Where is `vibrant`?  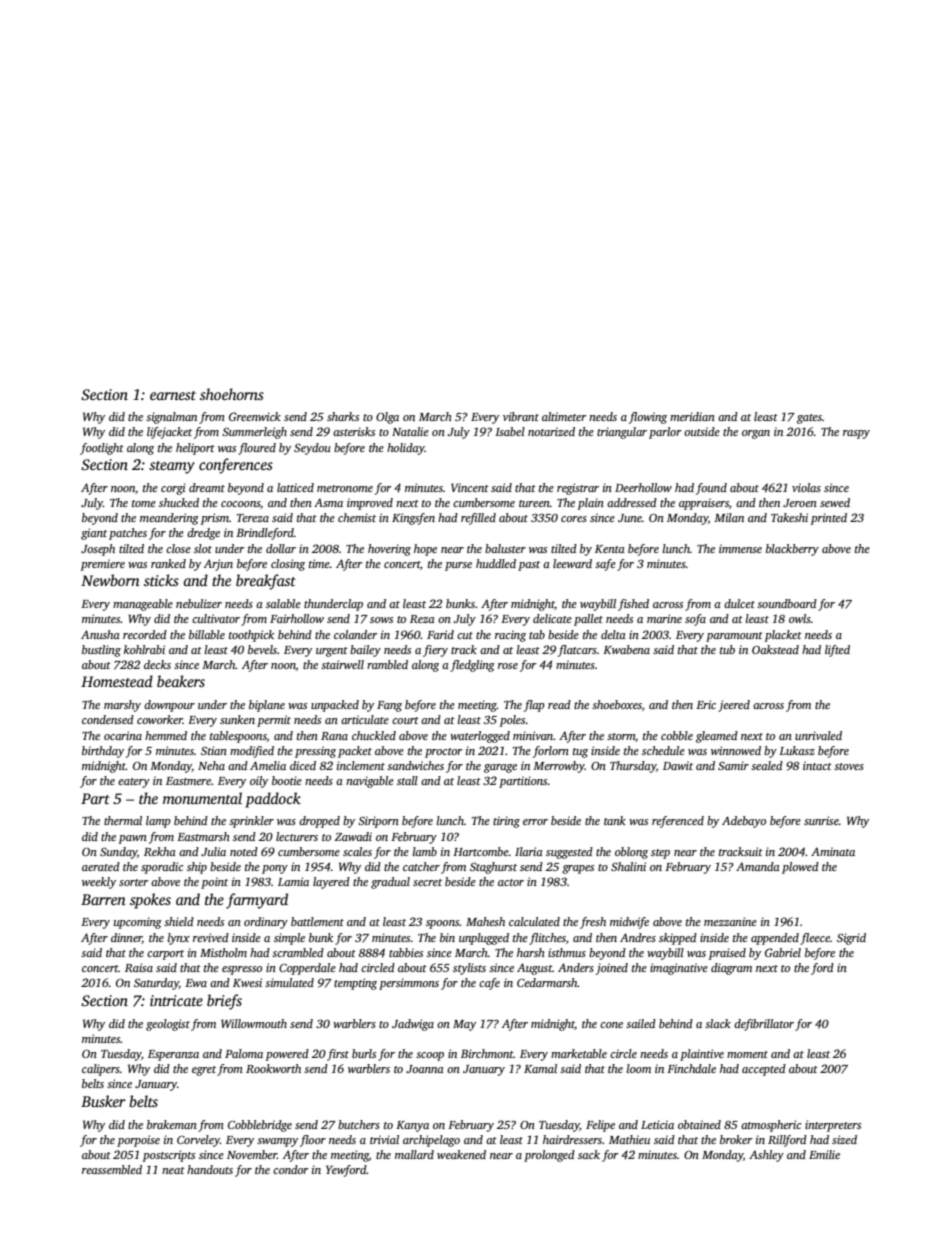 vibrant is located at coordinates (521, 416).
